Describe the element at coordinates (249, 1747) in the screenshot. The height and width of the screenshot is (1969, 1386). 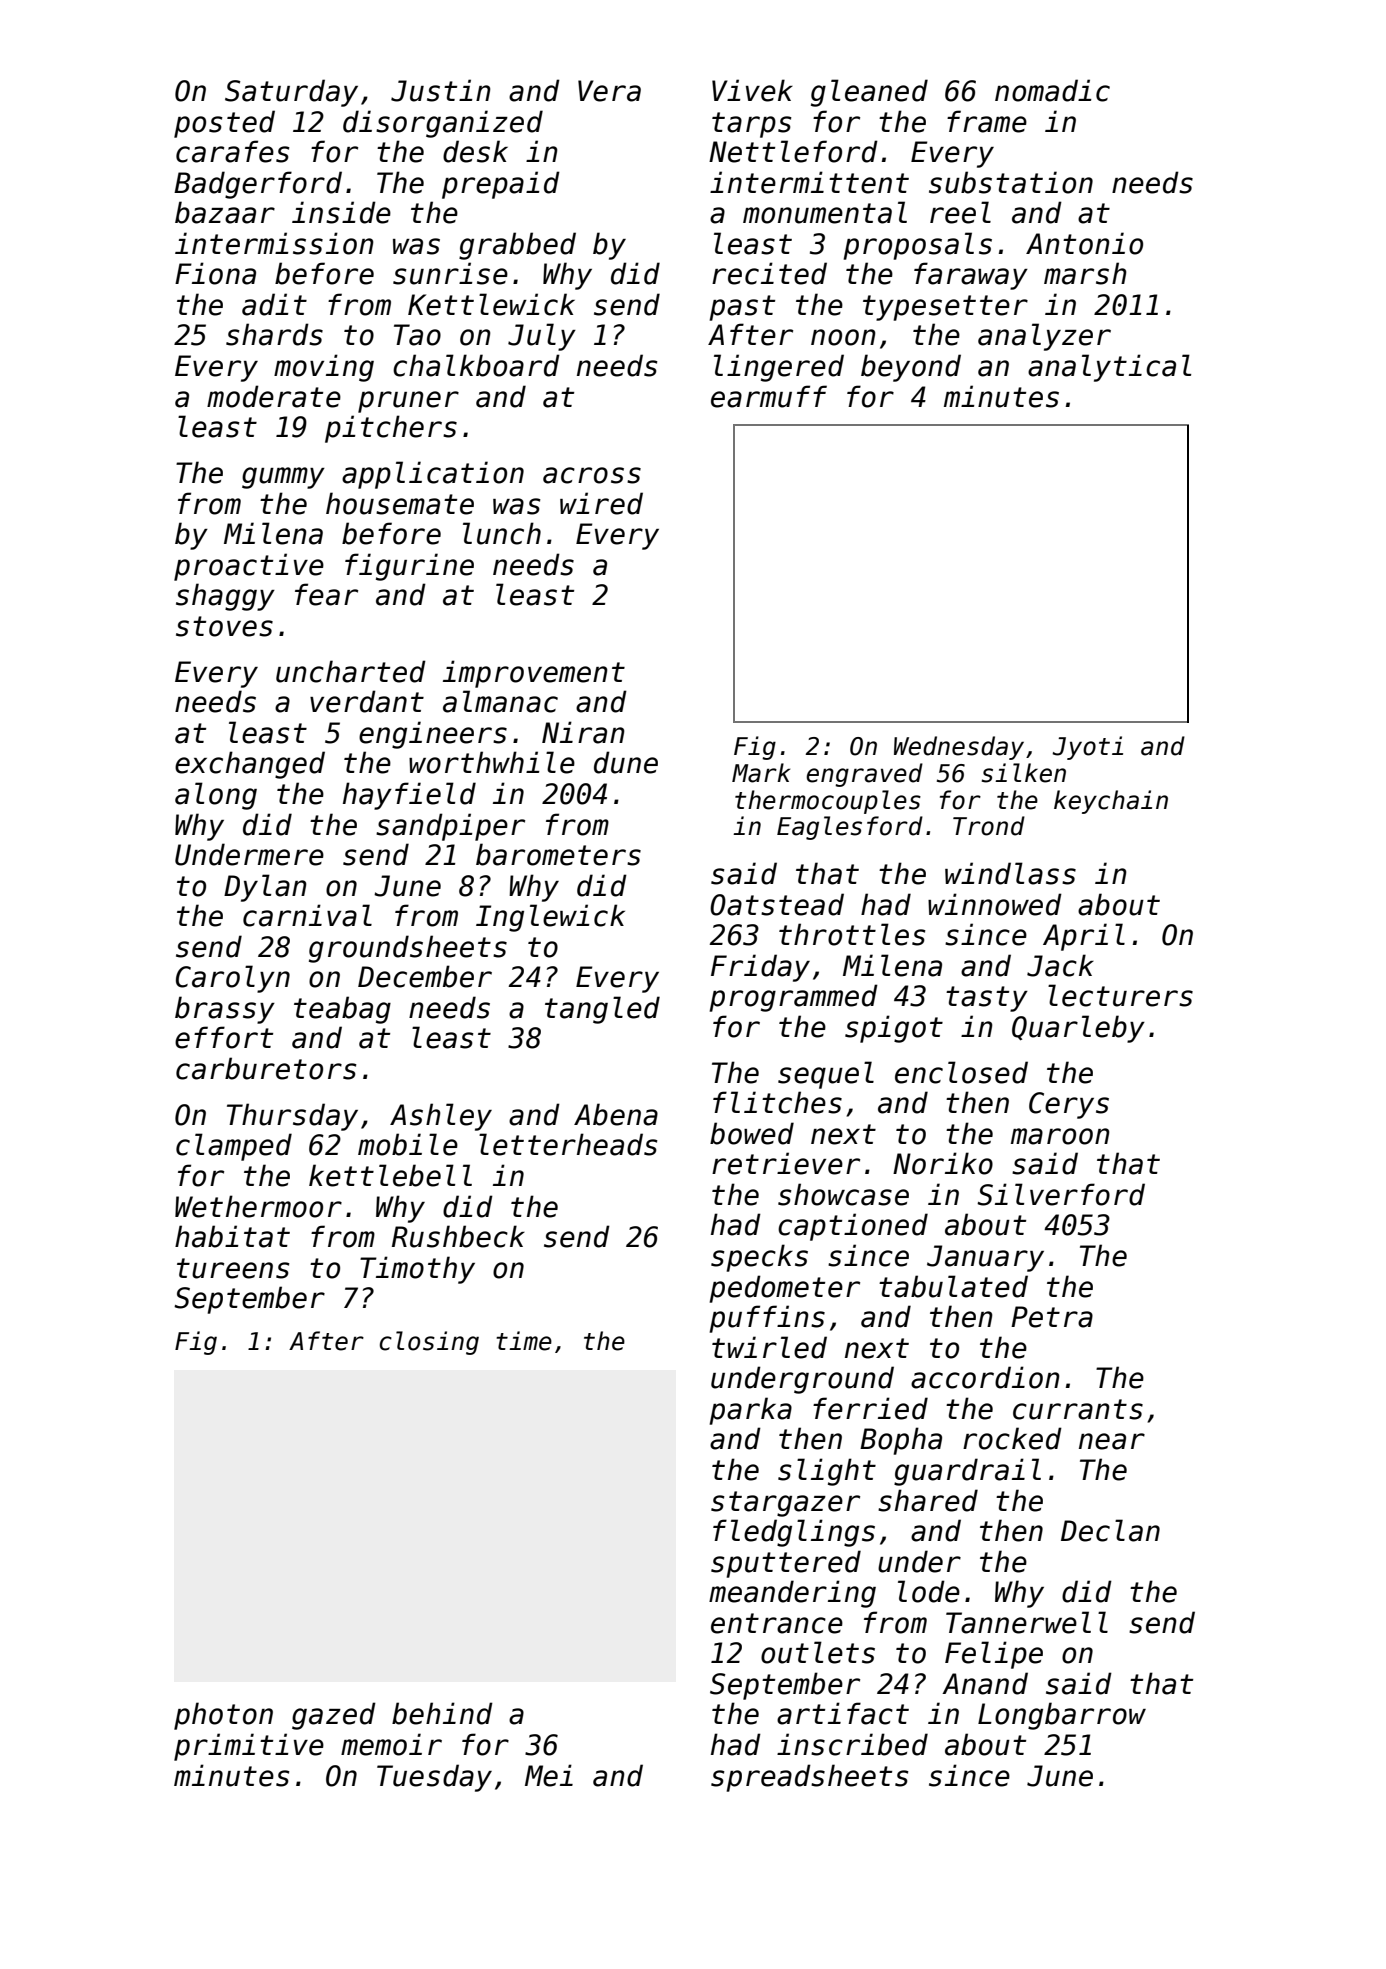
I see `primitive` at that location.
